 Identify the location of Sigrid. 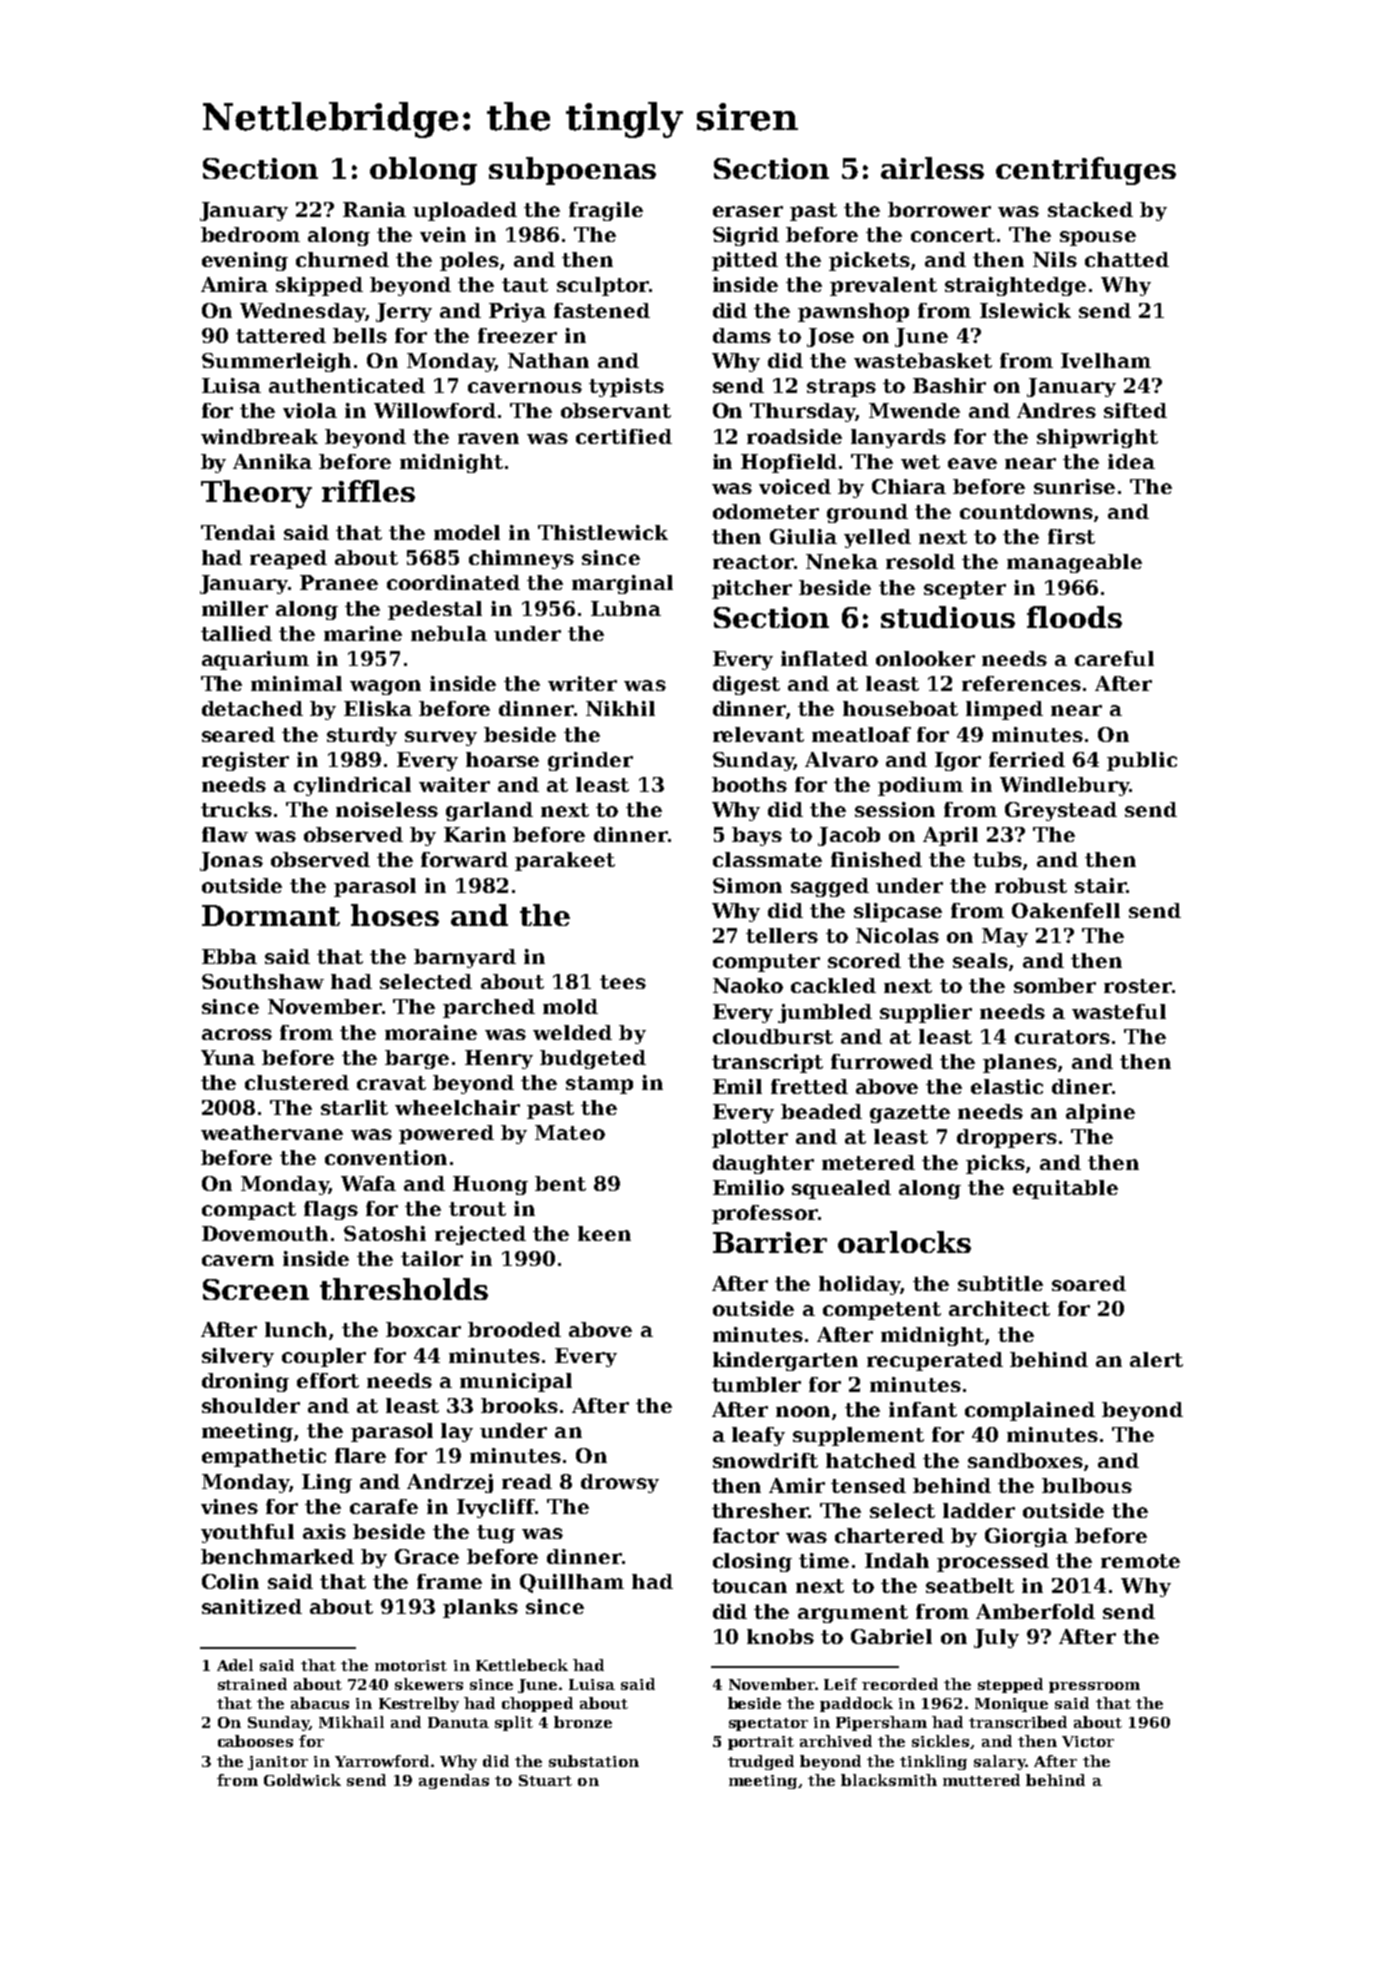
(746, 236).
